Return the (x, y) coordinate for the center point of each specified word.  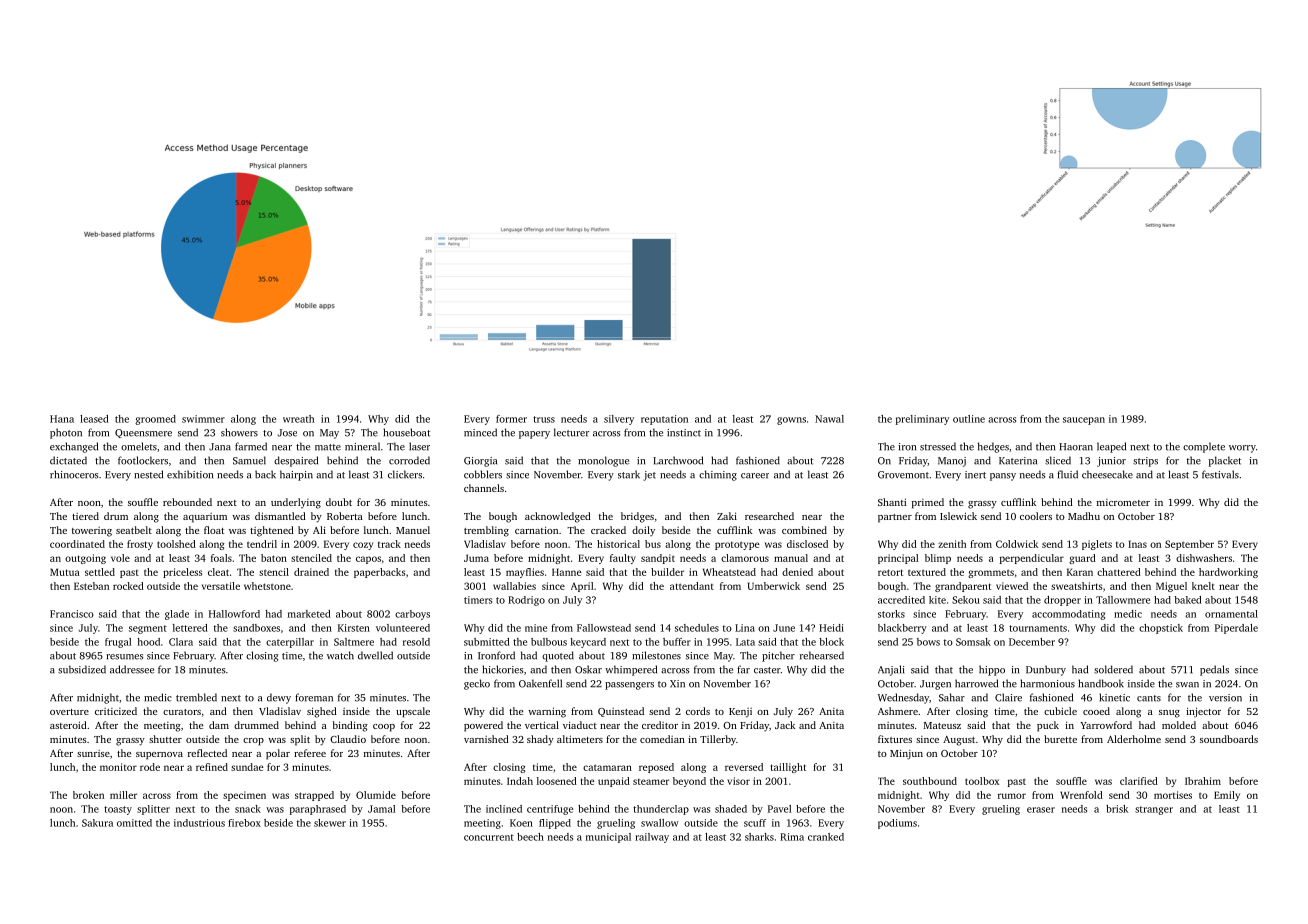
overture (69, 712)
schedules (697, 628)
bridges (637, 517)
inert (975, 475)
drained (311, 572)
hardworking (1228, 573)
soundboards (1229, 739)
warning (547, 712)
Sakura (97, 823)
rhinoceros (74, 474)
